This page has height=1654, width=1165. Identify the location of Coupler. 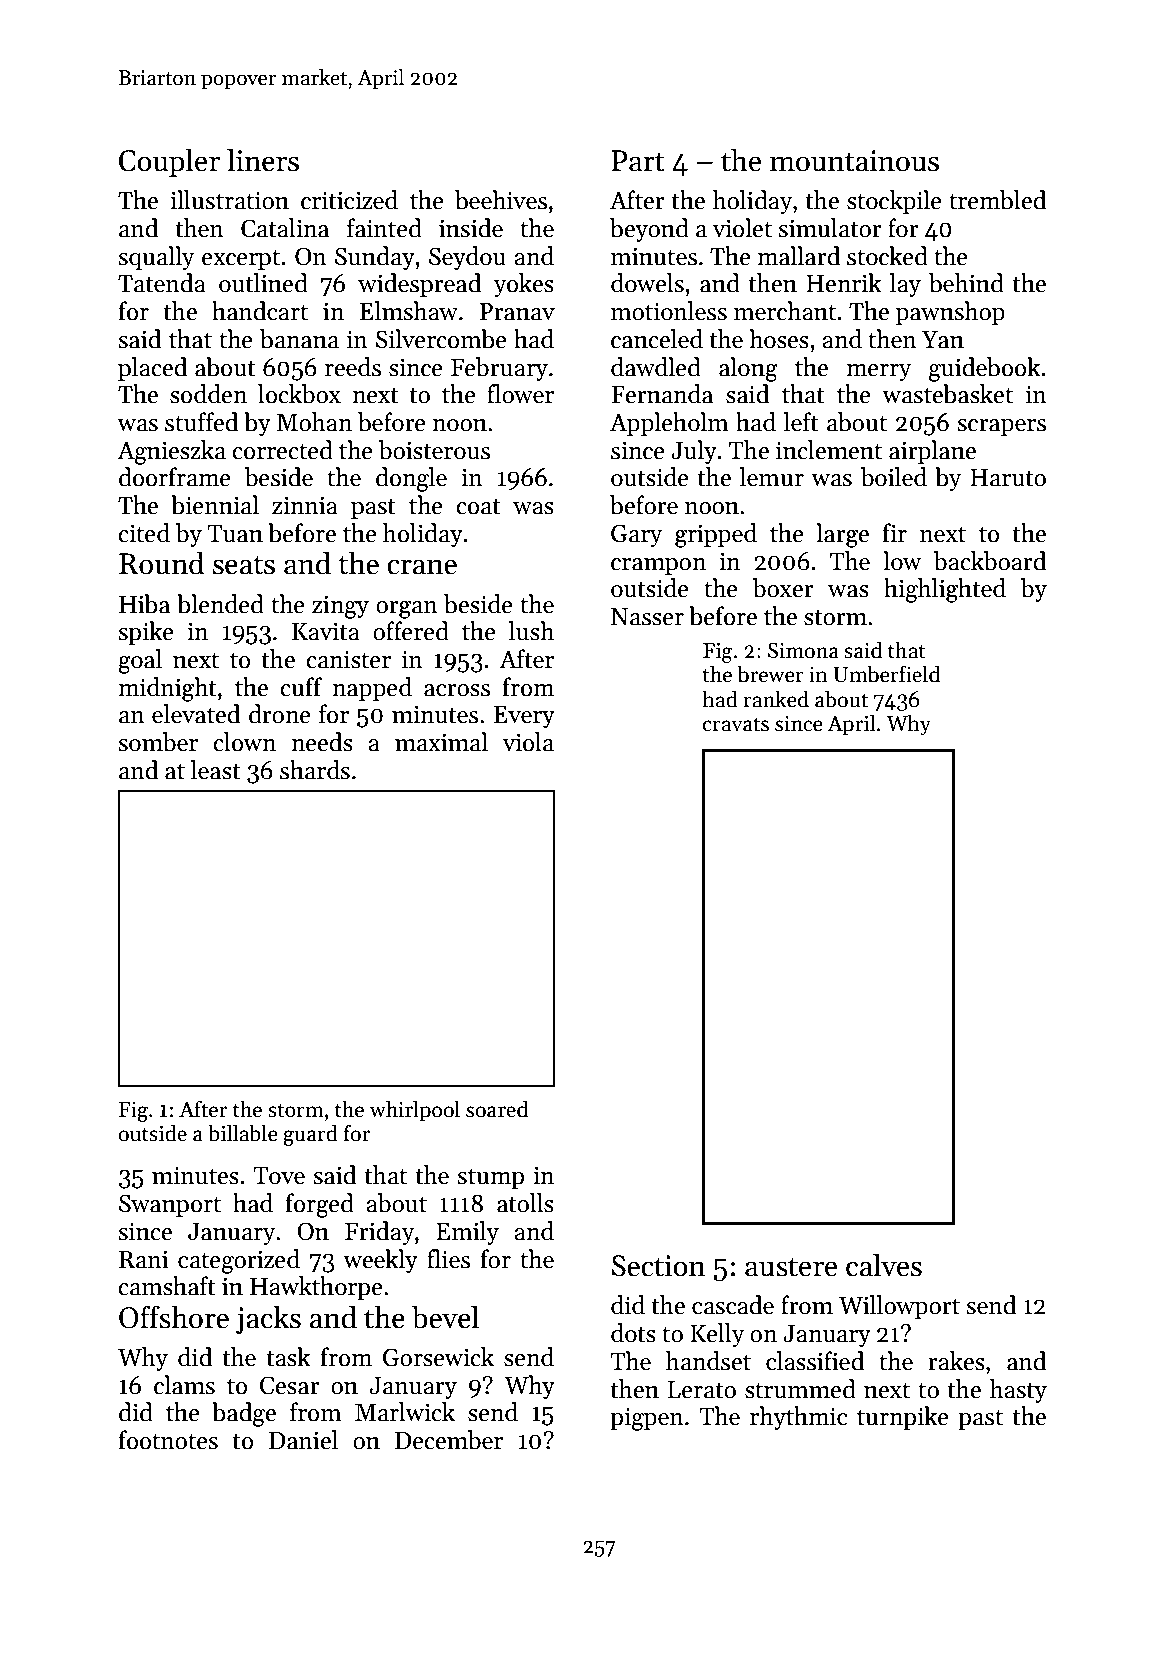
(169, 162).
